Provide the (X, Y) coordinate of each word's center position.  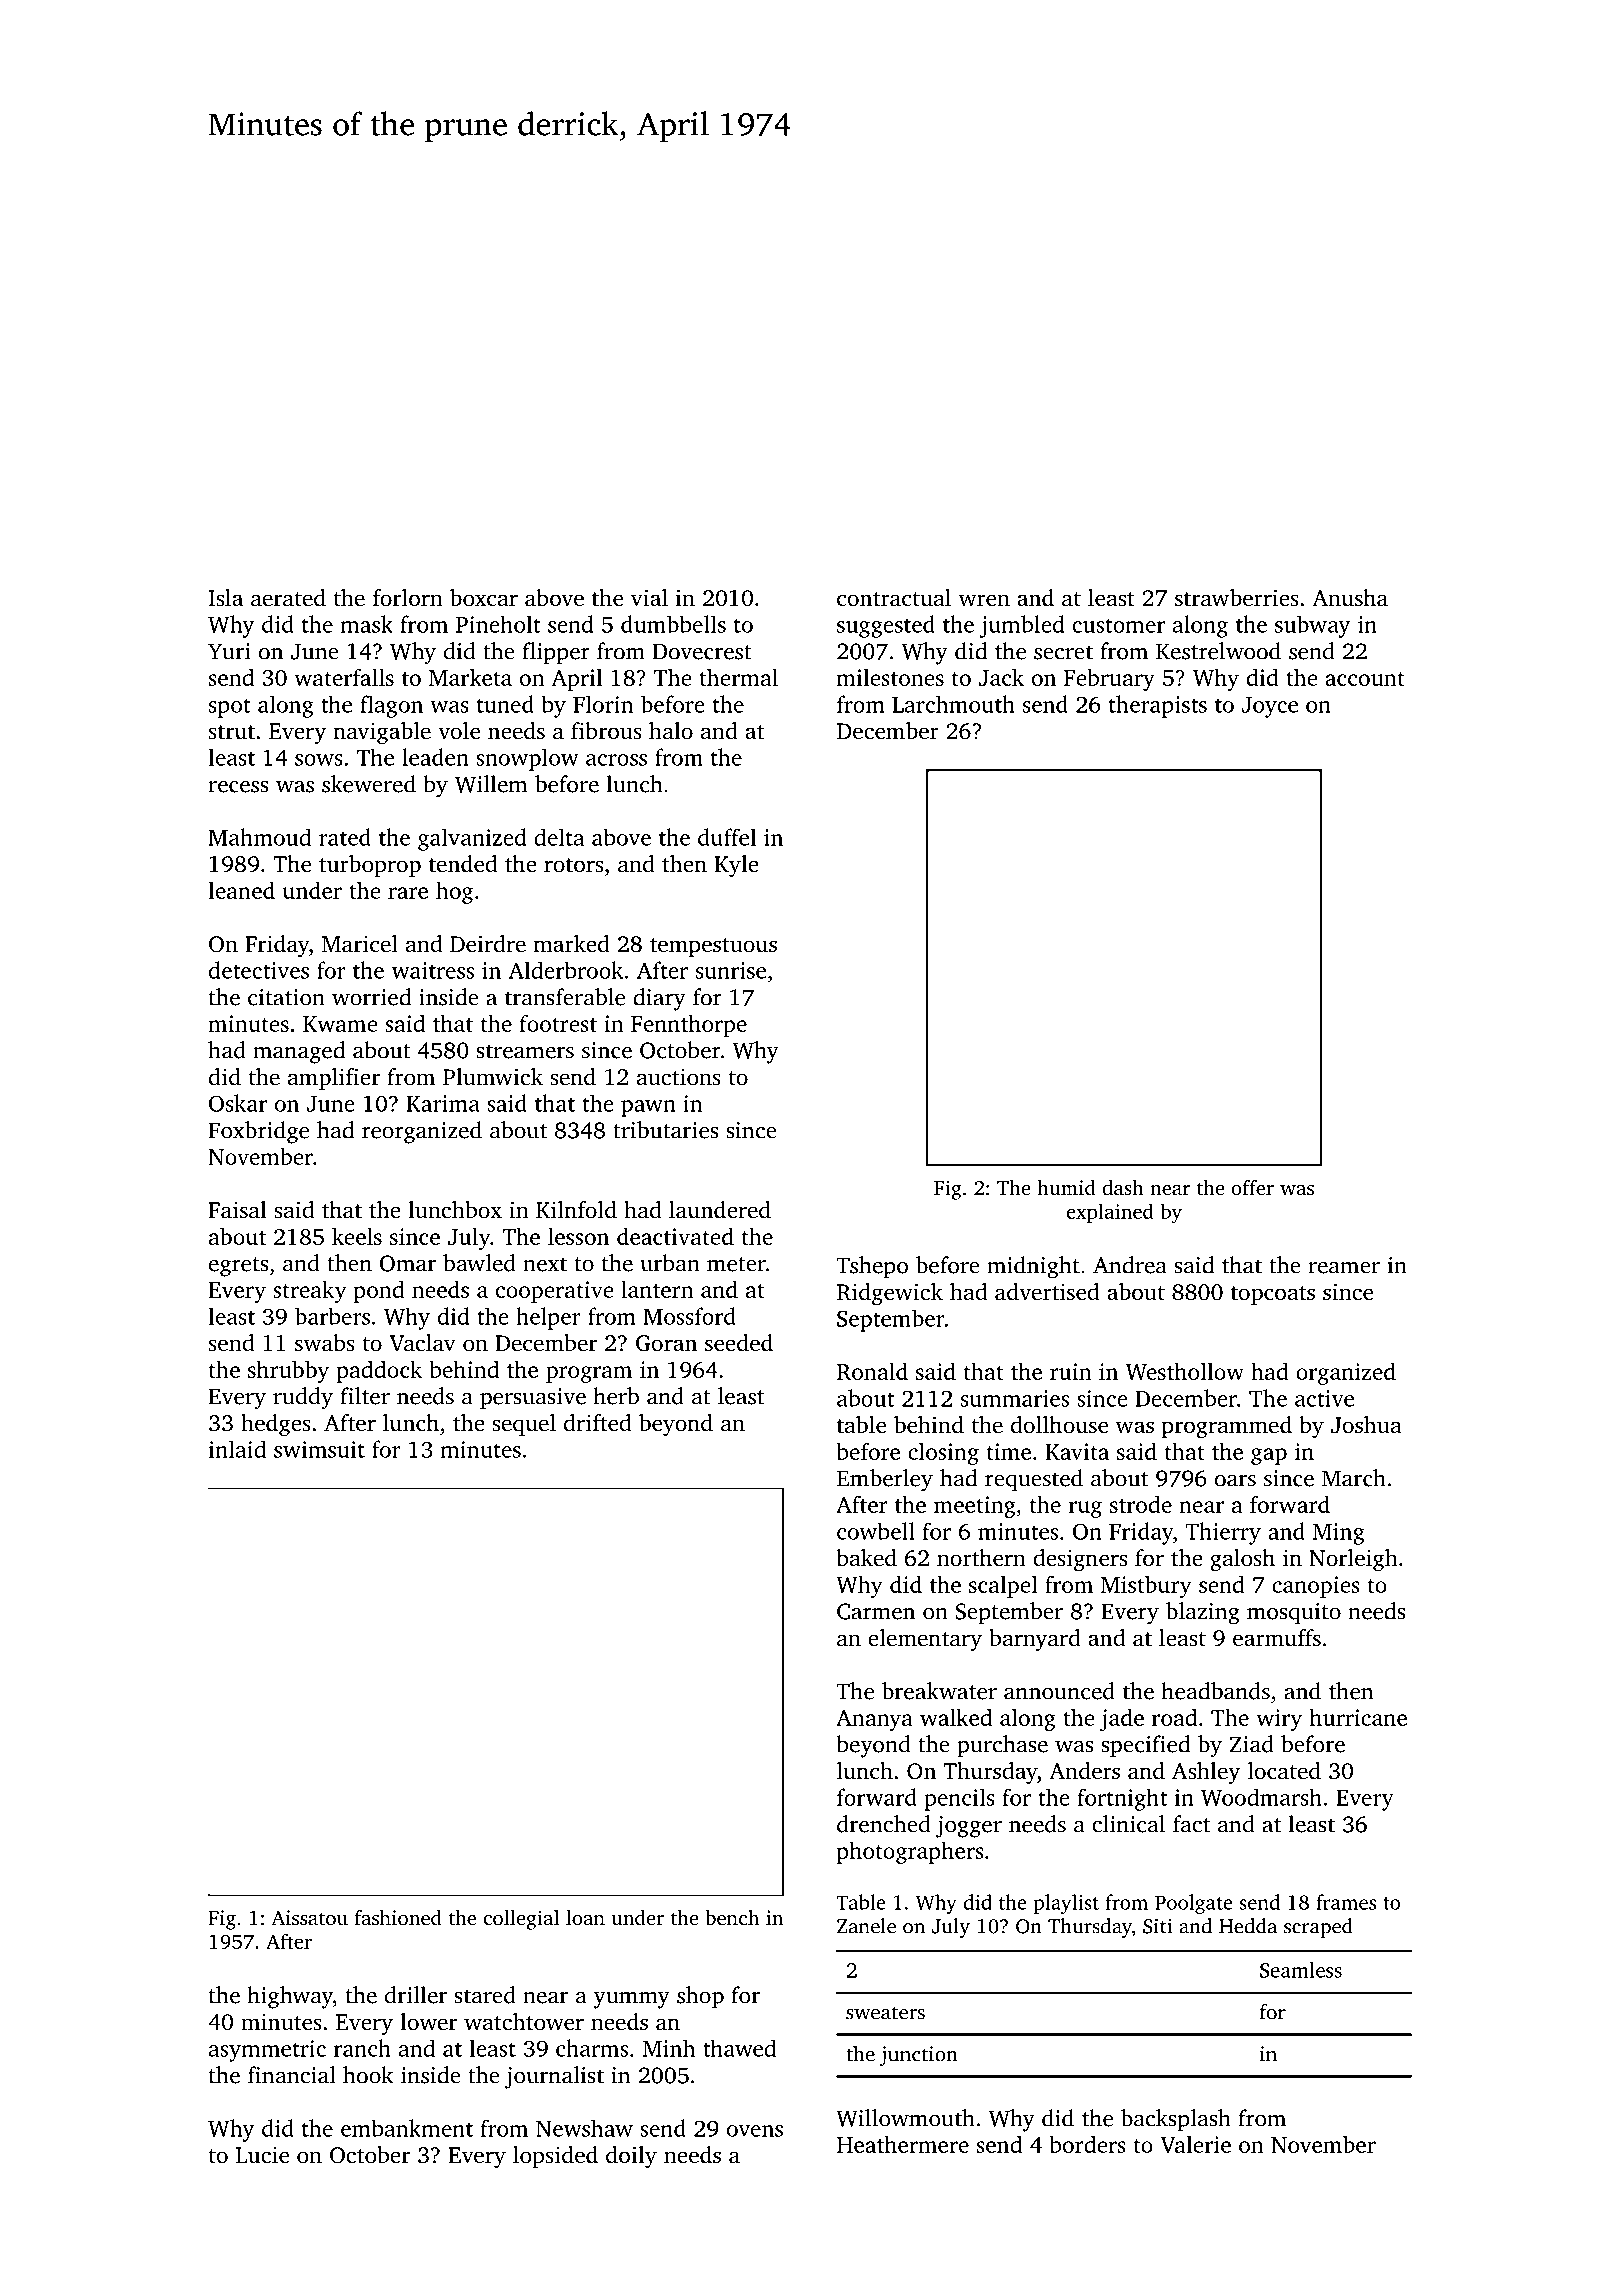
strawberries (1237, 598)
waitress (433, 970)
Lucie (262, 2155)
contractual (894, 598)
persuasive (533, 1399)
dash (1123, 1187)
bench (732, 1917)
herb (616, 1396)
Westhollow (1185, 1371)
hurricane (1358, 1717)
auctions (679, 1076)
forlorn (408, 598)
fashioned (398, 1917)
